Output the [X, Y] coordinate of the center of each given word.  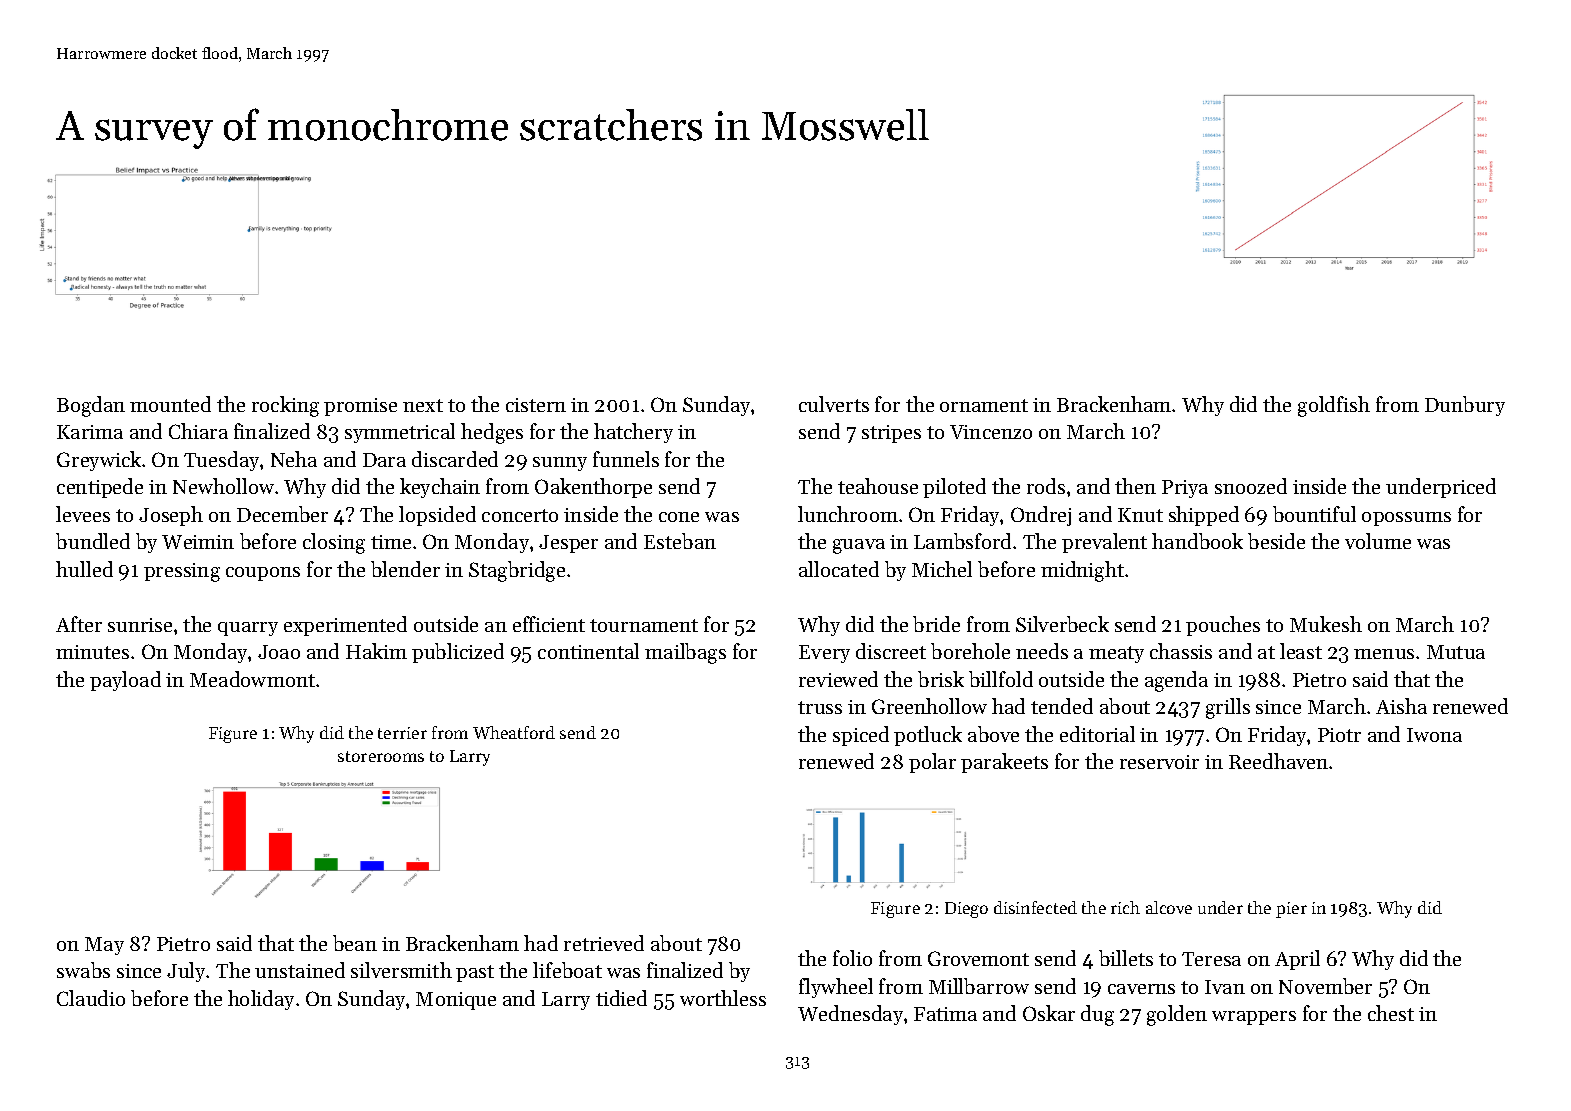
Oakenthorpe [593, 488]
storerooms [381, 756]
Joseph [171, 516]
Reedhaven [1278, 761]
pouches [1223, 626]
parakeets [1004, 763]
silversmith [401, 970]
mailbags [685, 653]
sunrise [140, 625]
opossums [1406, 519]
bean [355, 943]
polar [932, 763]
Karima [90, 432]
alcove [1169, 907]
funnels [626, 459]
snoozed [1251, 486]
